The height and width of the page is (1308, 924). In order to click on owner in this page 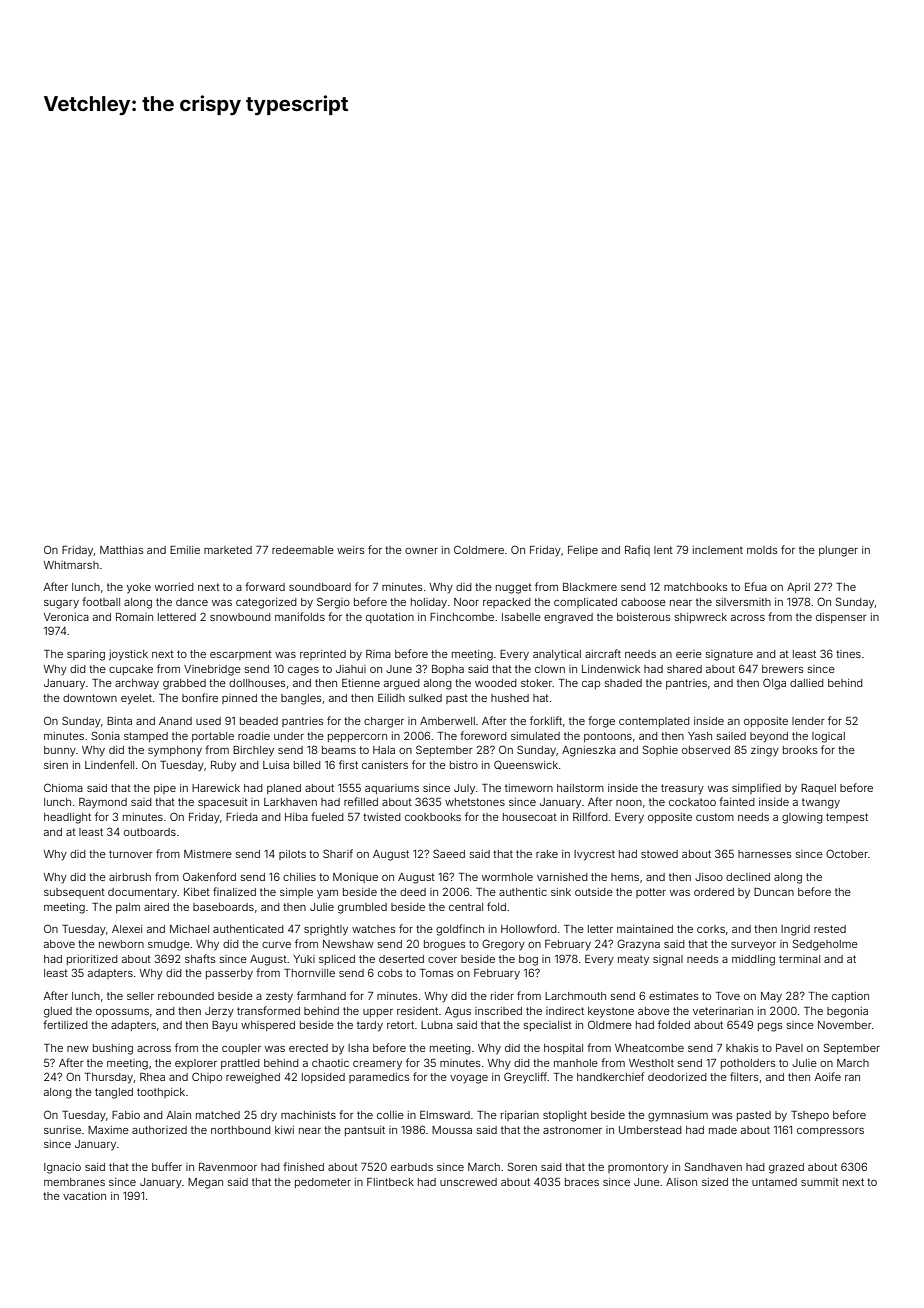, I will do `click(421, 551)`.
